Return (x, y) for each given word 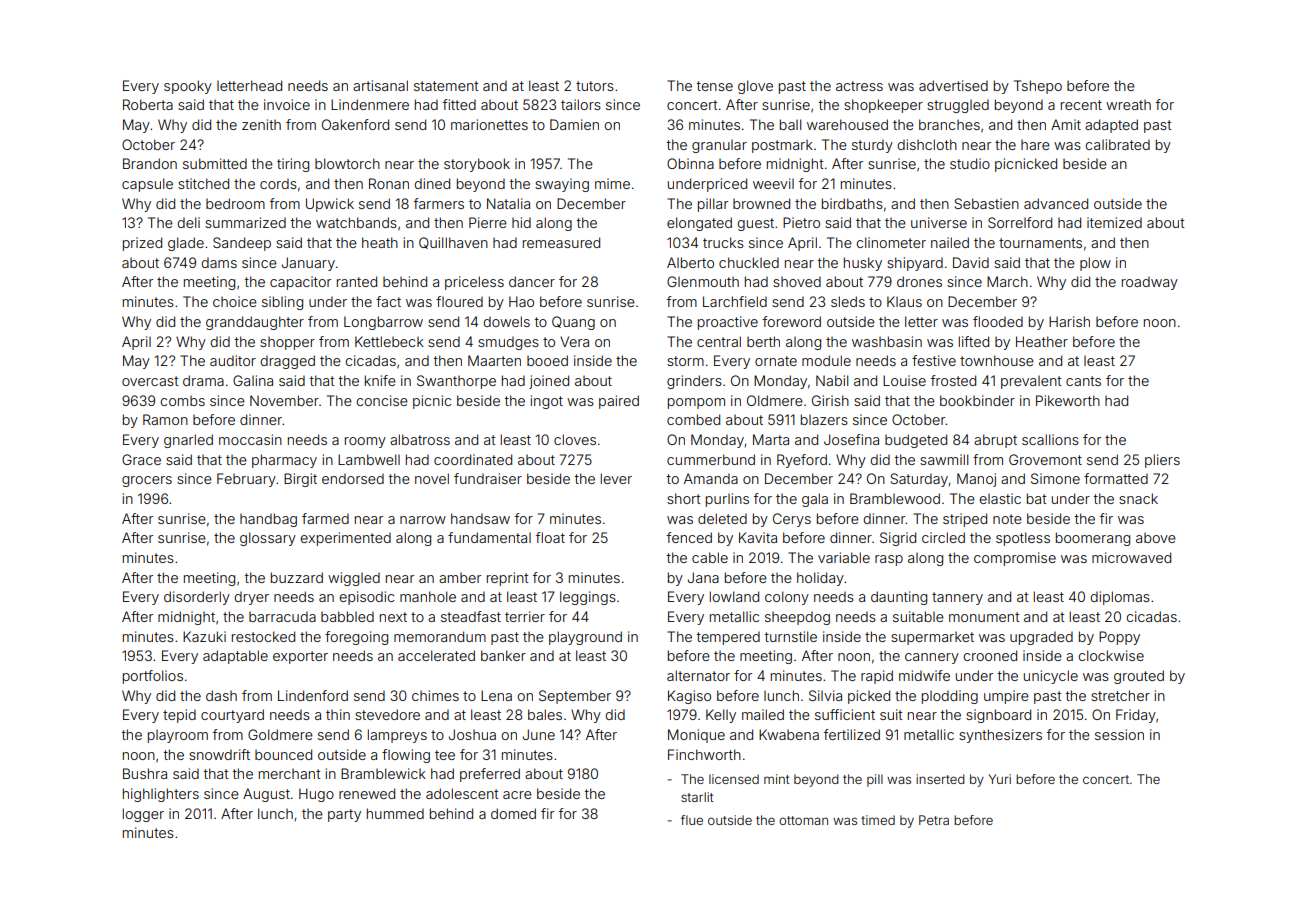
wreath (1128, 105)
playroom (178, 736)
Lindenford (313, 695)
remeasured (561, 242)
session (1119, 734)
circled (943, 537)
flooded (998, 321)
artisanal (380, 85)
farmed (325, 518)
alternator (698, 675)
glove (755, 87)
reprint (508, 579)
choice (235, 301)
